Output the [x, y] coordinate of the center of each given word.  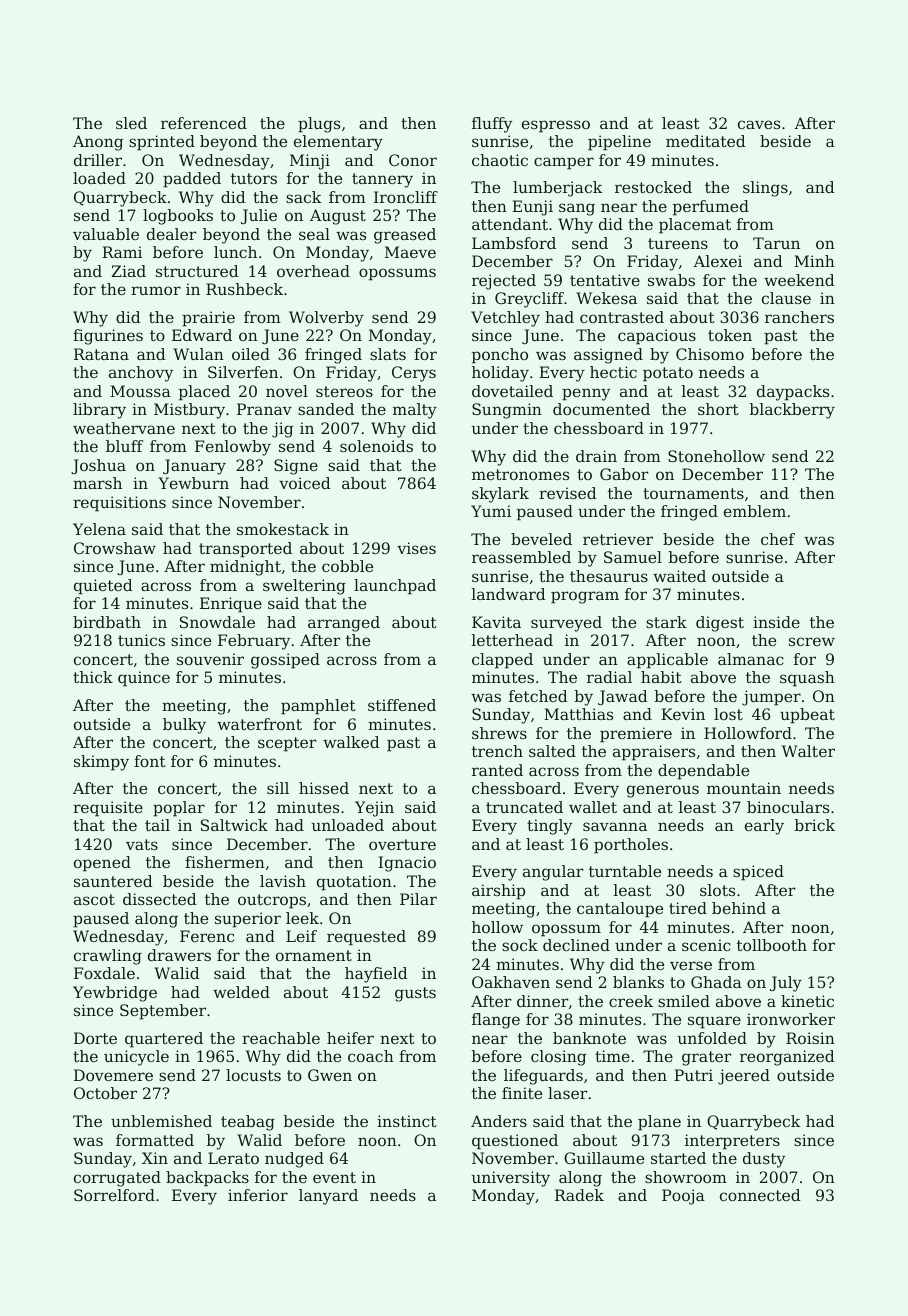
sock [520, 945]
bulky [184, 726]
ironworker [791, 1019]
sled [131, 123]
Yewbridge [115, 994]
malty [415, 411]
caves [759, 124]
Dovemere [113, 1075]
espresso [556, 126]
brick [815, 825]
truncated [524, 807]
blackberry [792, 411]
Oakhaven [511, 982]
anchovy [141, 374]
